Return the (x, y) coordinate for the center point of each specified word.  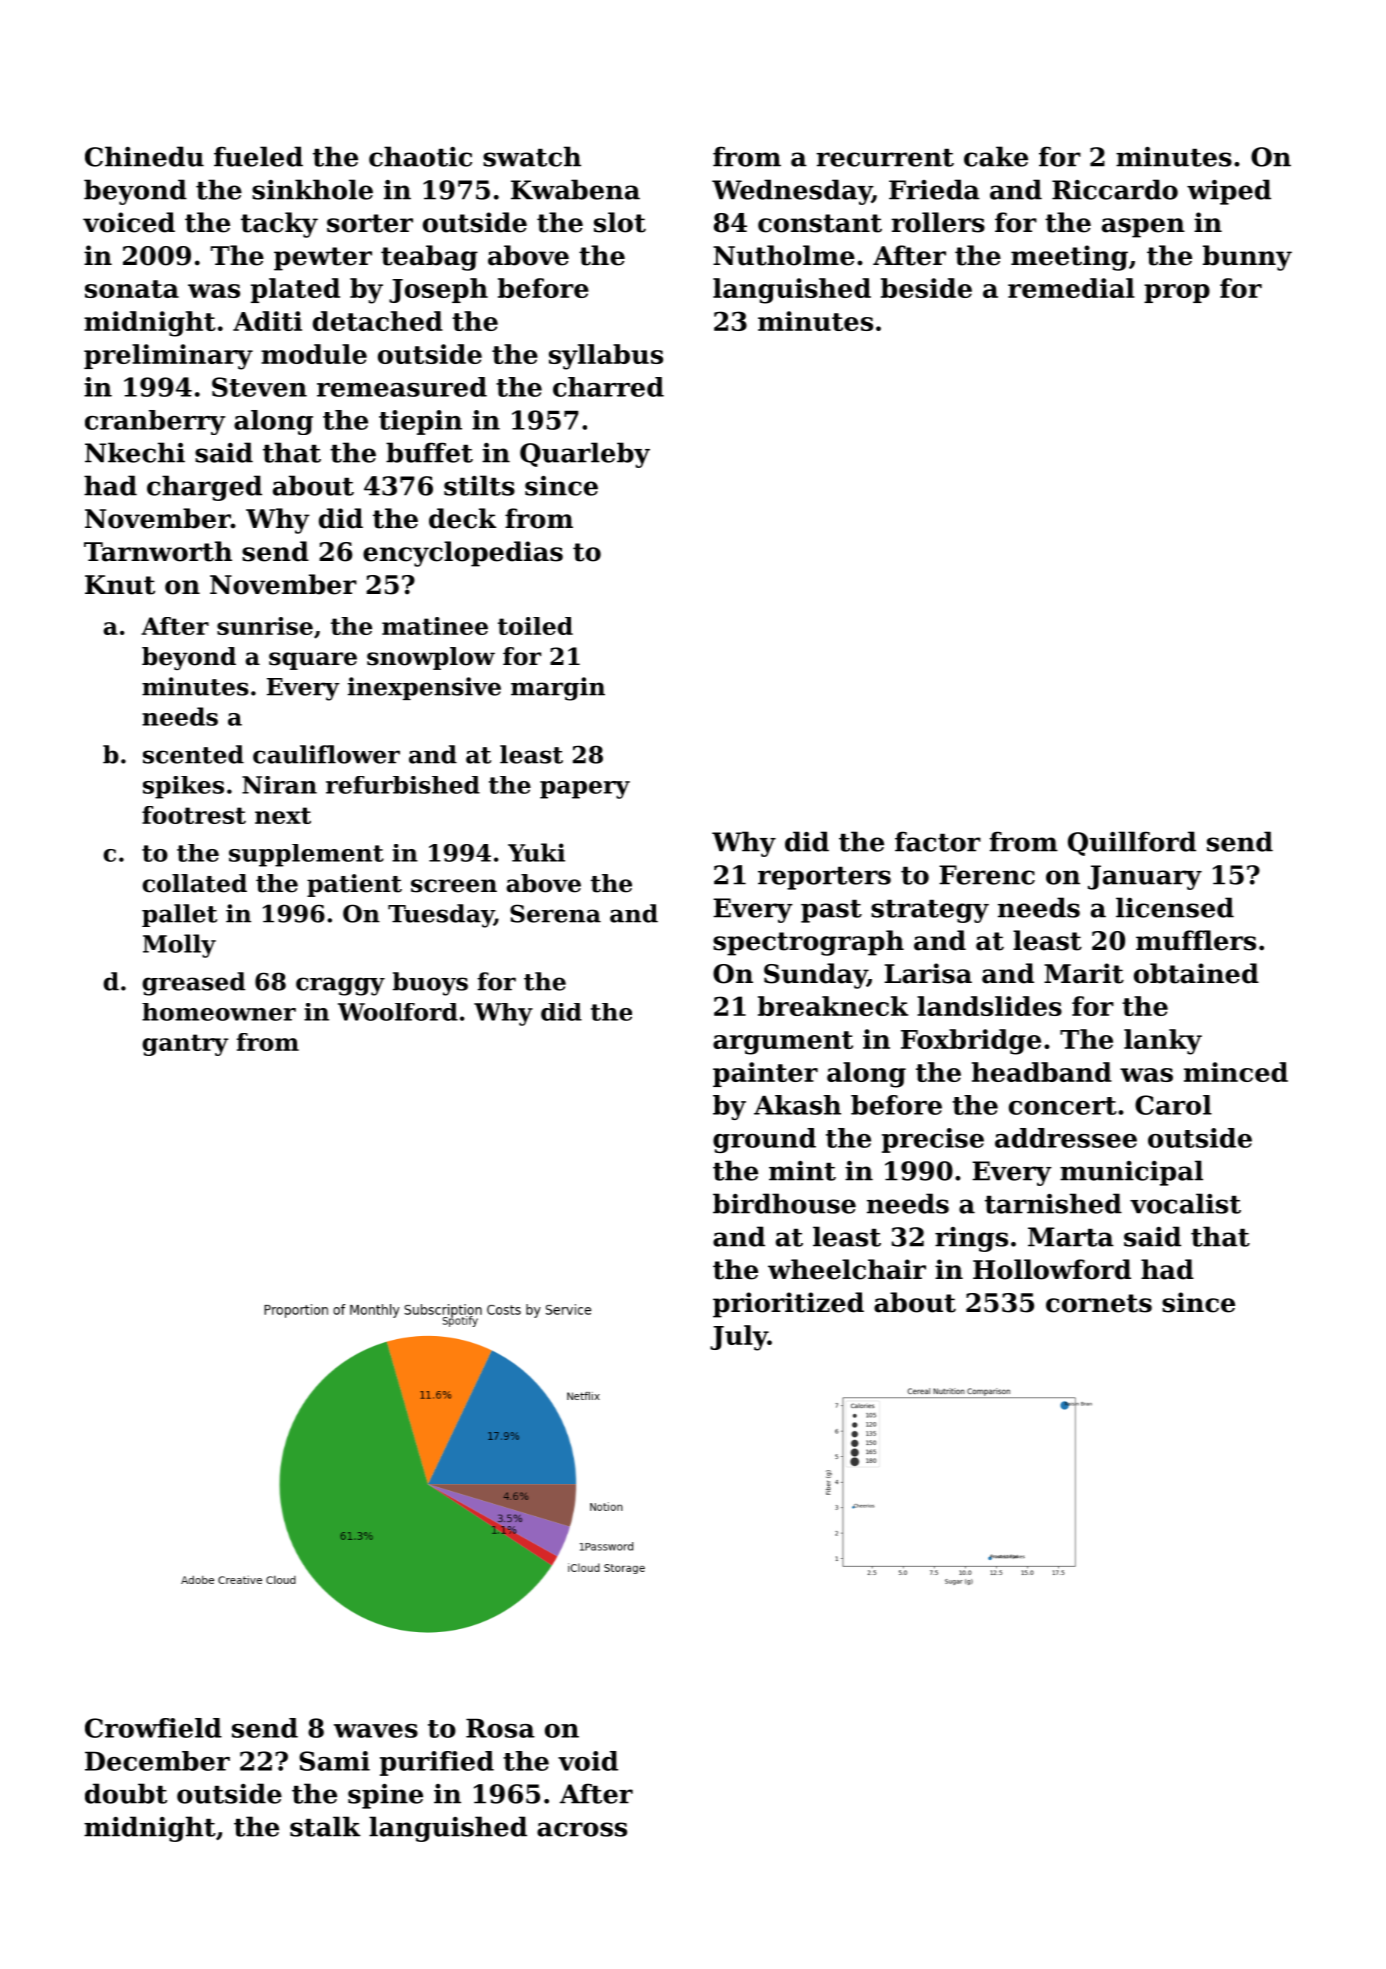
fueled (258, 156)
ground (764, 1140)
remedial (1071, 288)
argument (783, 1043)
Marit (1084, 973)
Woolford (398, 1012)
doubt (126, 1793)
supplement (306, 855)
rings (971, 1239)
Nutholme (784, 255)
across (582, 1829)
